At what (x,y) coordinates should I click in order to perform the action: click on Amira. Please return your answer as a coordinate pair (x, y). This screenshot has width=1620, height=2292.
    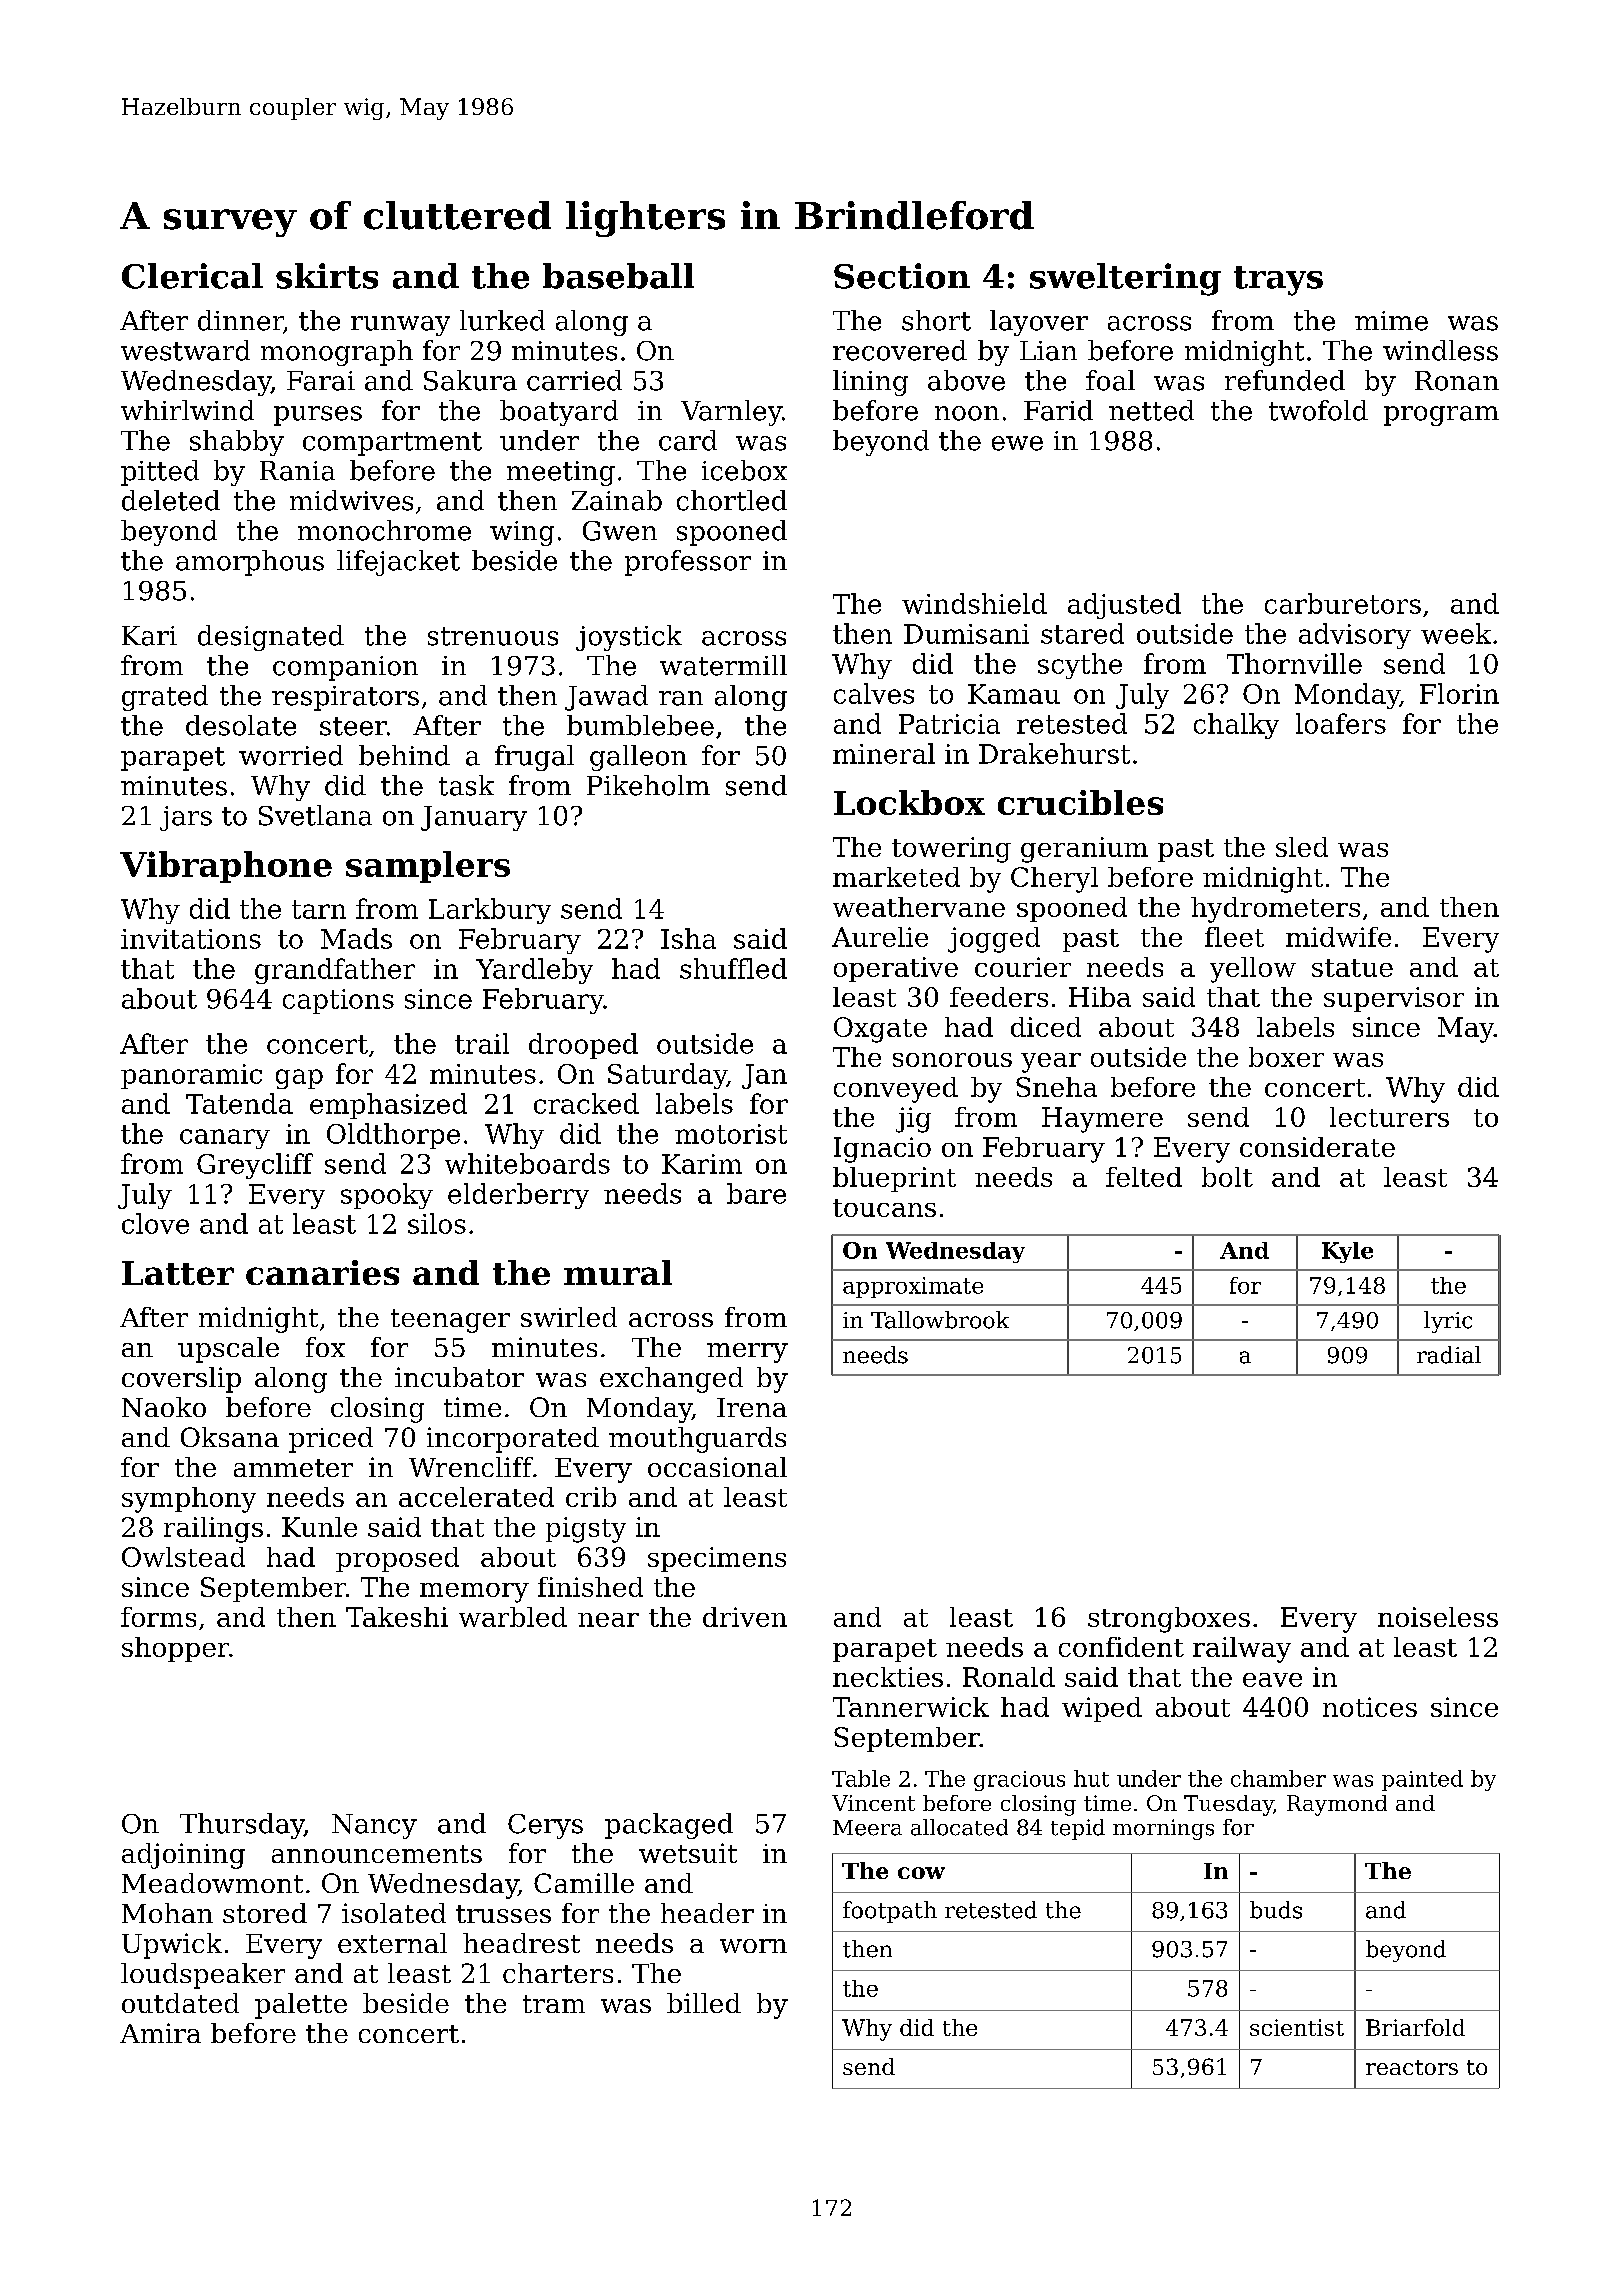
    Looking at the image, I should click on (160, 2033).
